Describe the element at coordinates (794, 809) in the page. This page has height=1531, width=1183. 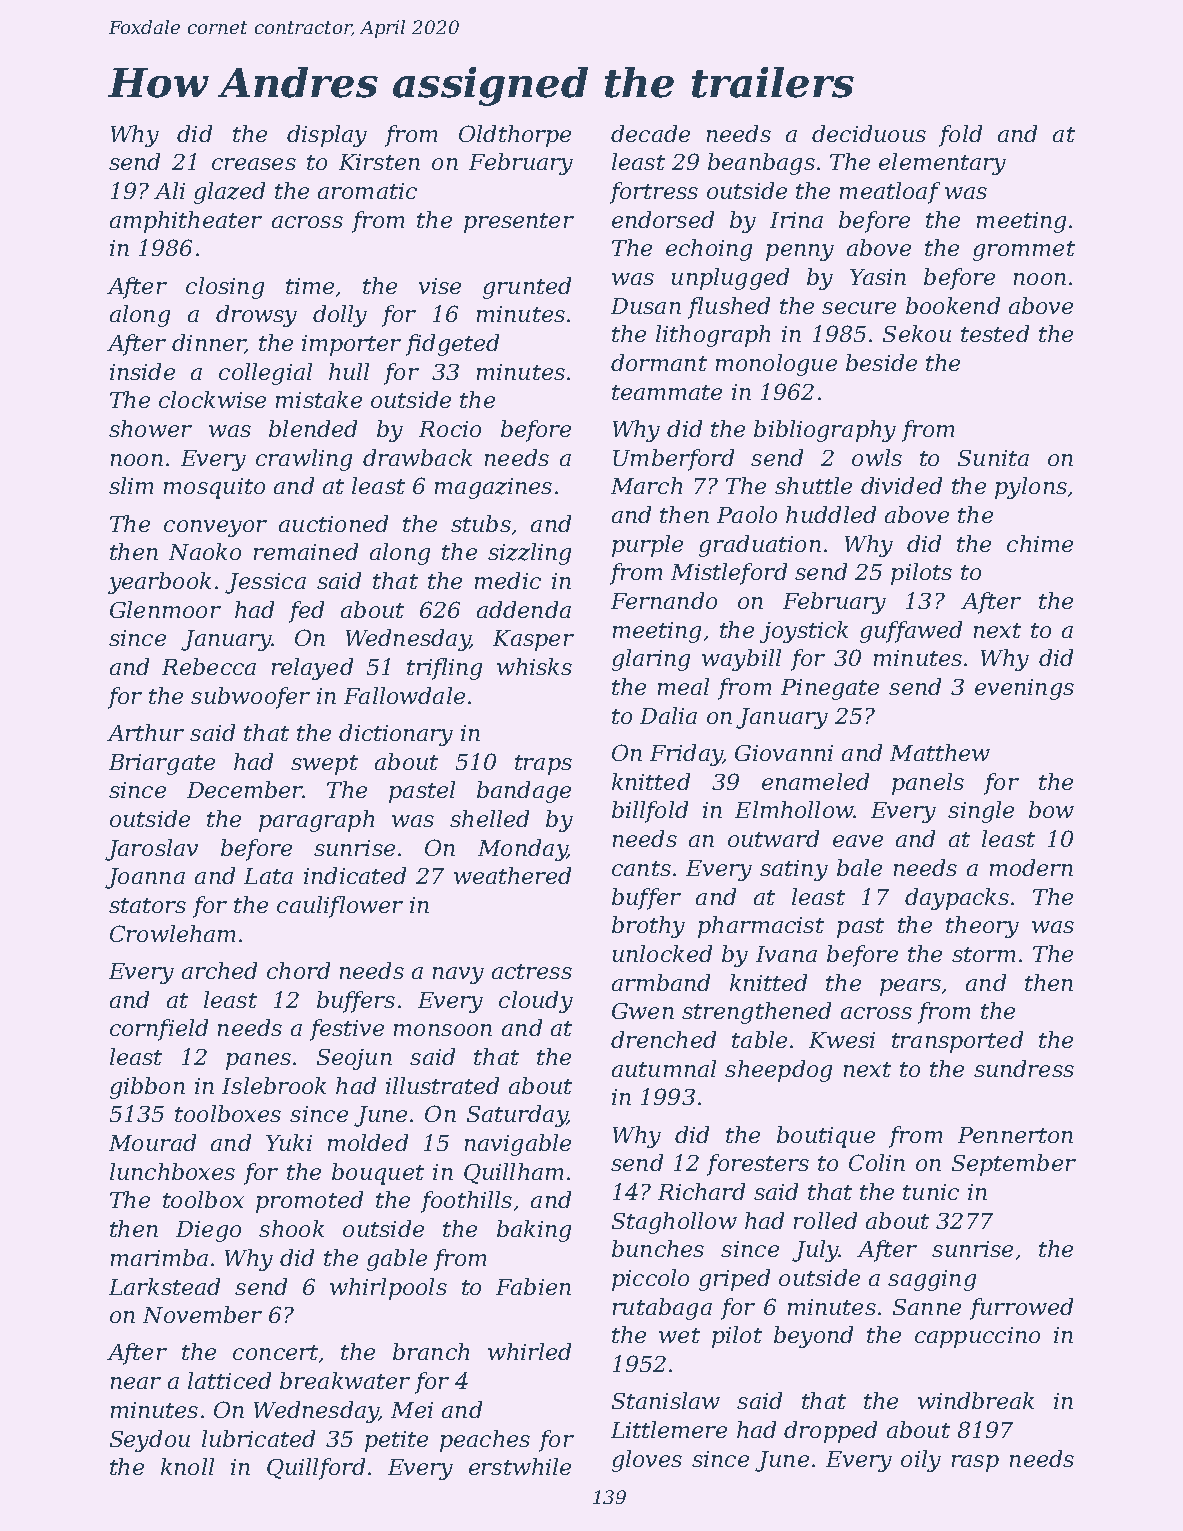
I see `Elmhollow` at that location.
